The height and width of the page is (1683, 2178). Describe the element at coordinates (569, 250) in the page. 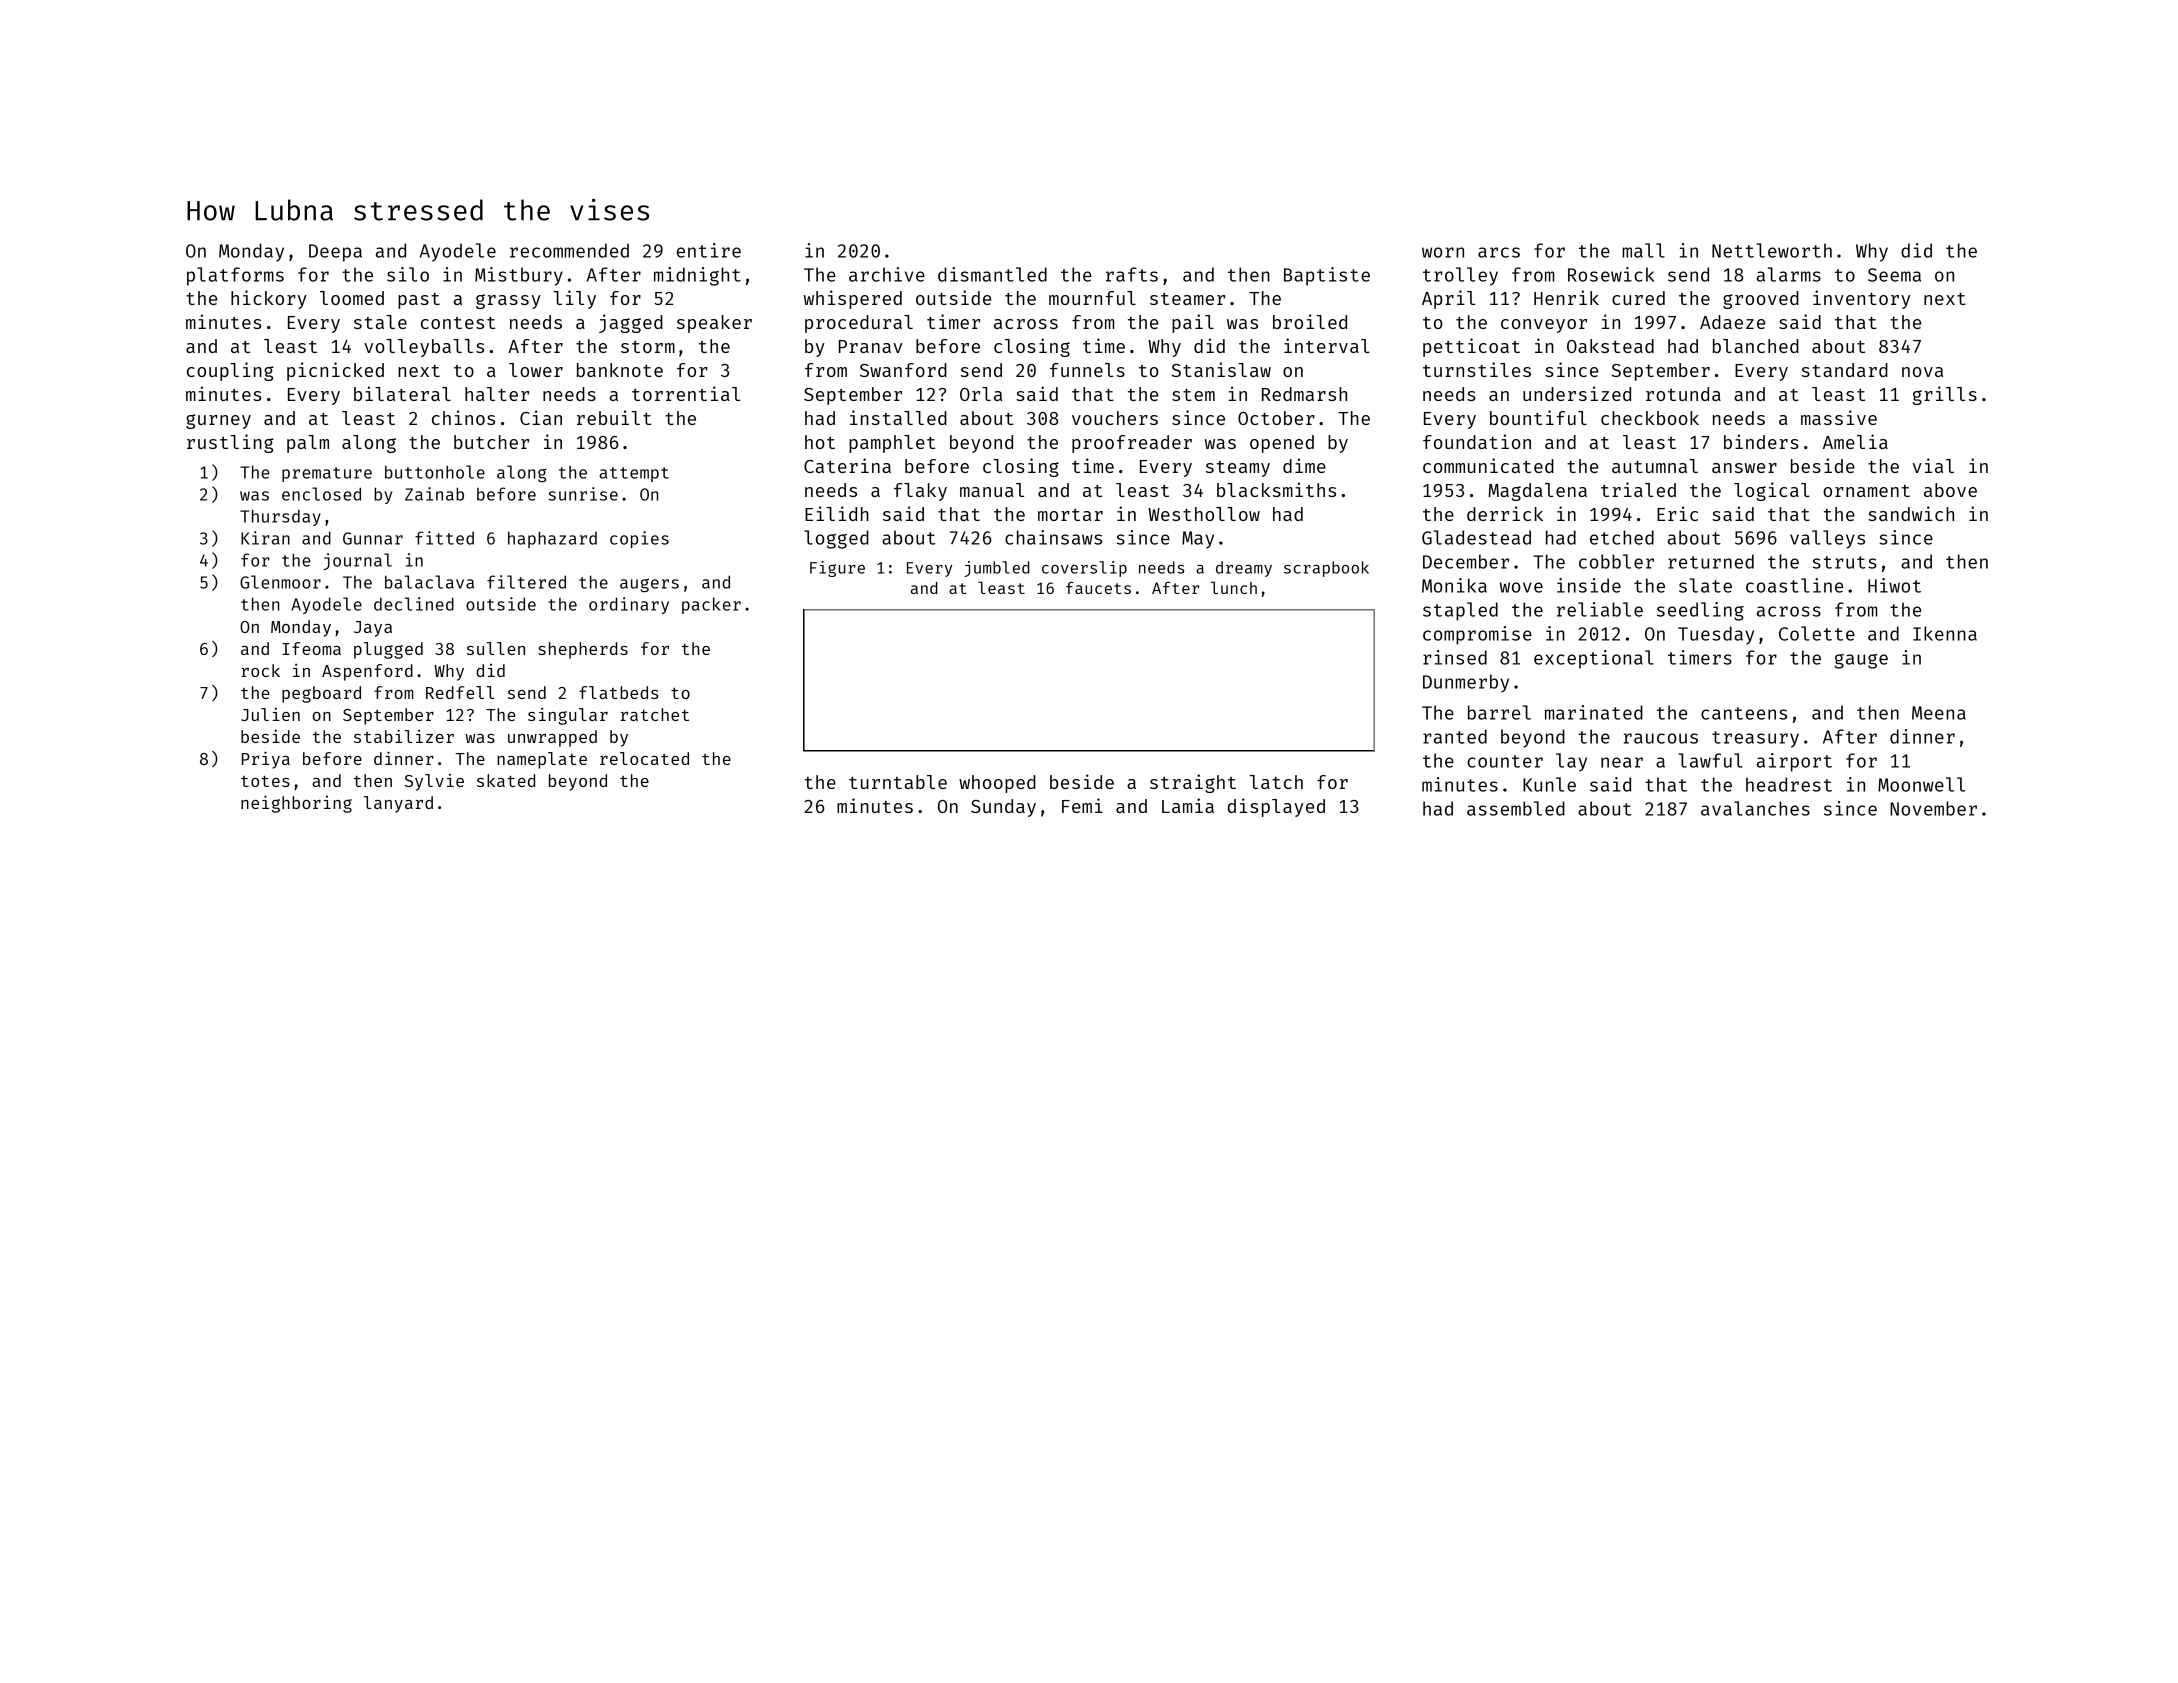

I see `recommended` at that location.
